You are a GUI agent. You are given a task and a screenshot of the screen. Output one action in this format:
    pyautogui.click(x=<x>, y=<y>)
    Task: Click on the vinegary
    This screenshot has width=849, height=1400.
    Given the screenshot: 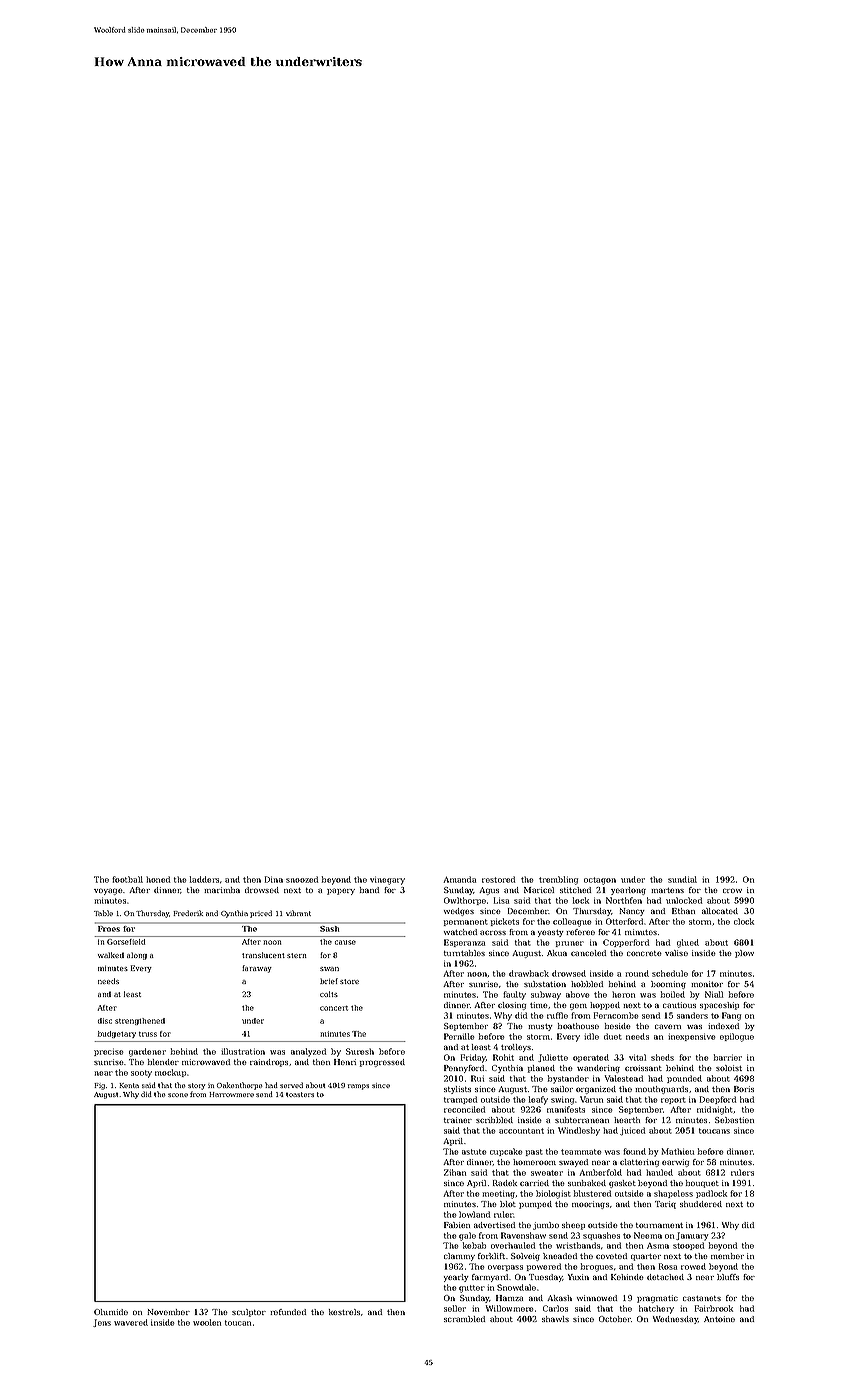 What is the action you would take?
    pyautogui.click(x=387, y=880)
